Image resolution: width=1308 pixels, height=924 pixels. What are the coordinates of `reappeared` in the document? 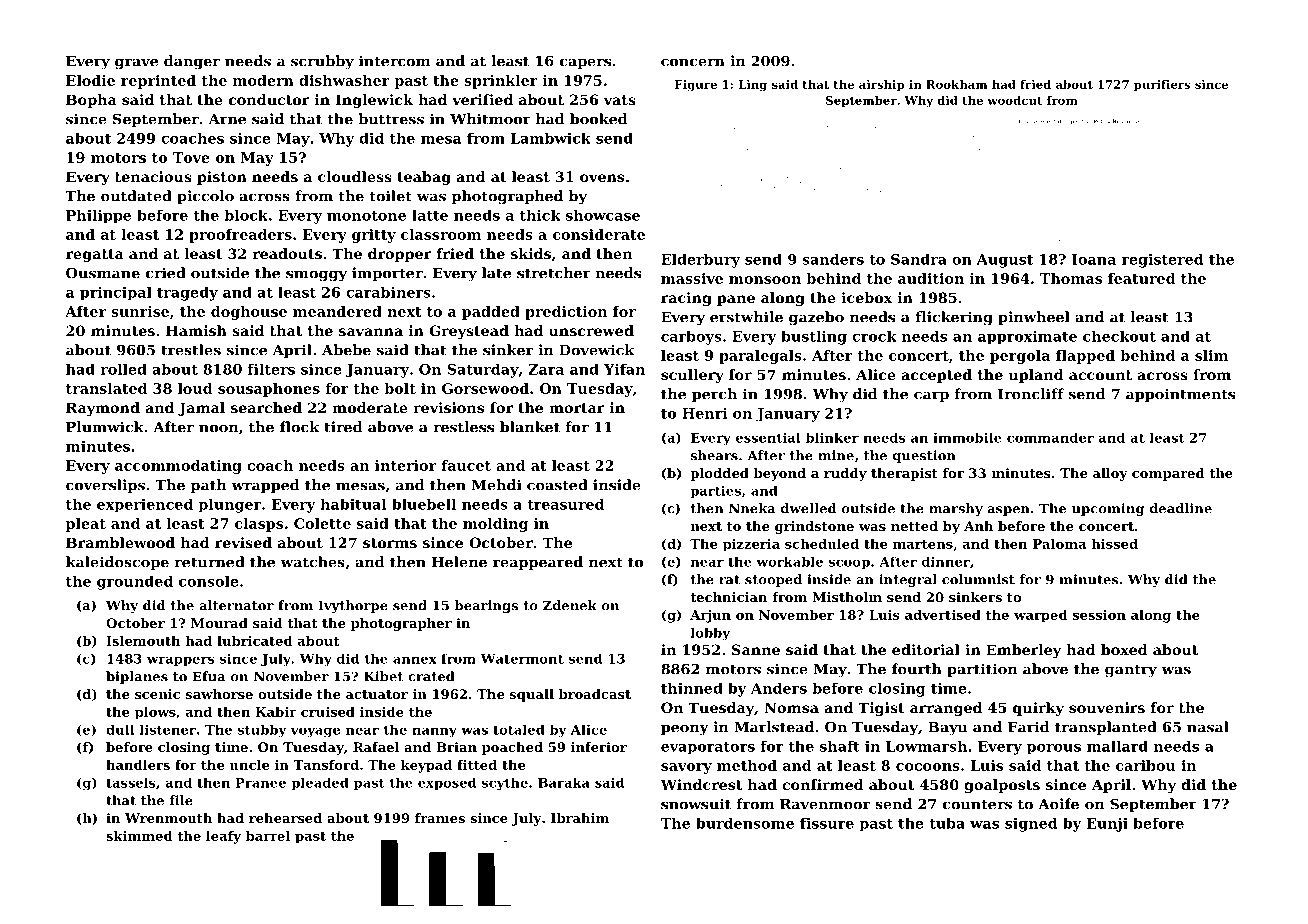 It's located at (538, 563).
